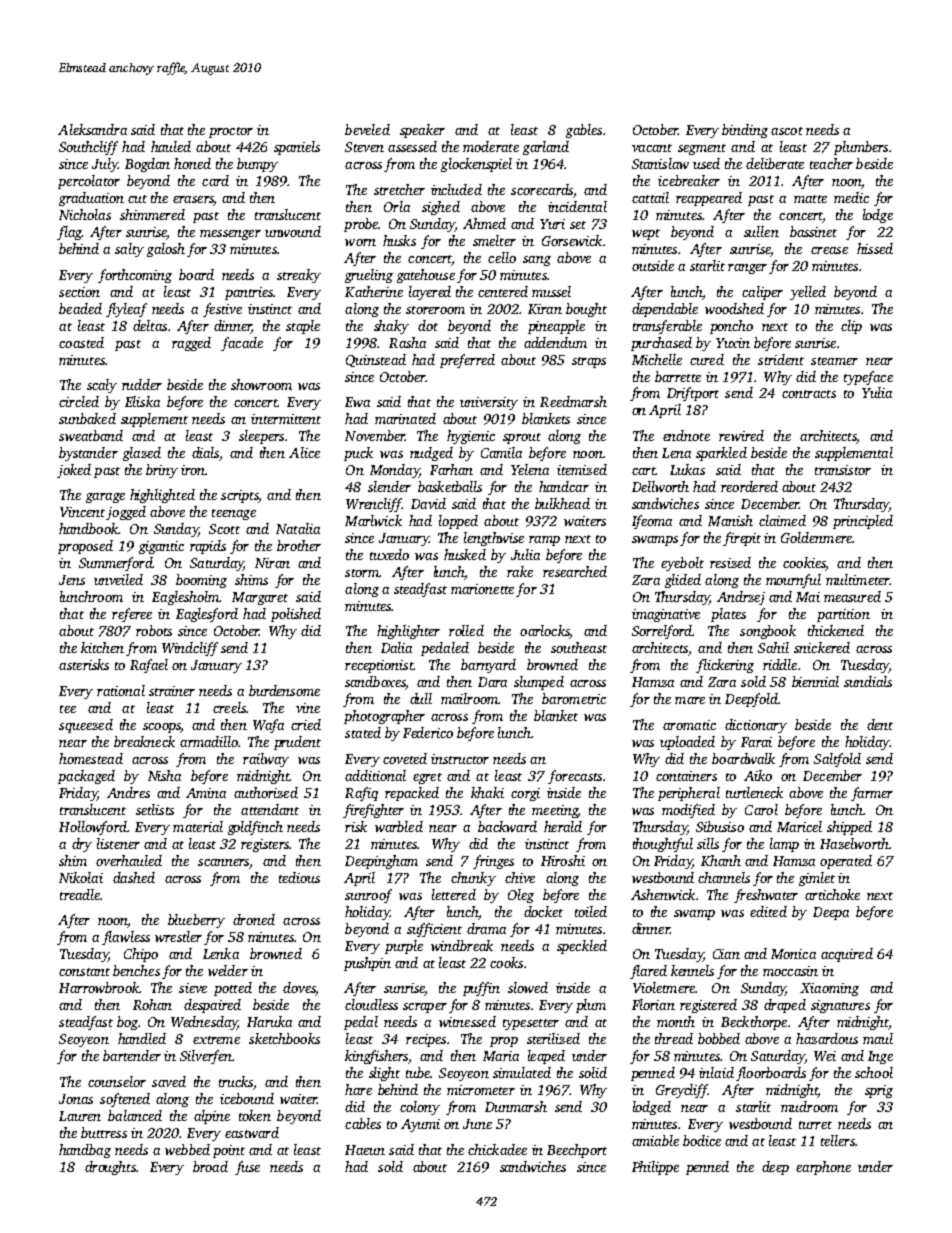 The width and height of the document is (952, 1233). What do you see at coordinates (247, 1168) in the document?
I see `fuse` at bounding box center [247, 1168].
